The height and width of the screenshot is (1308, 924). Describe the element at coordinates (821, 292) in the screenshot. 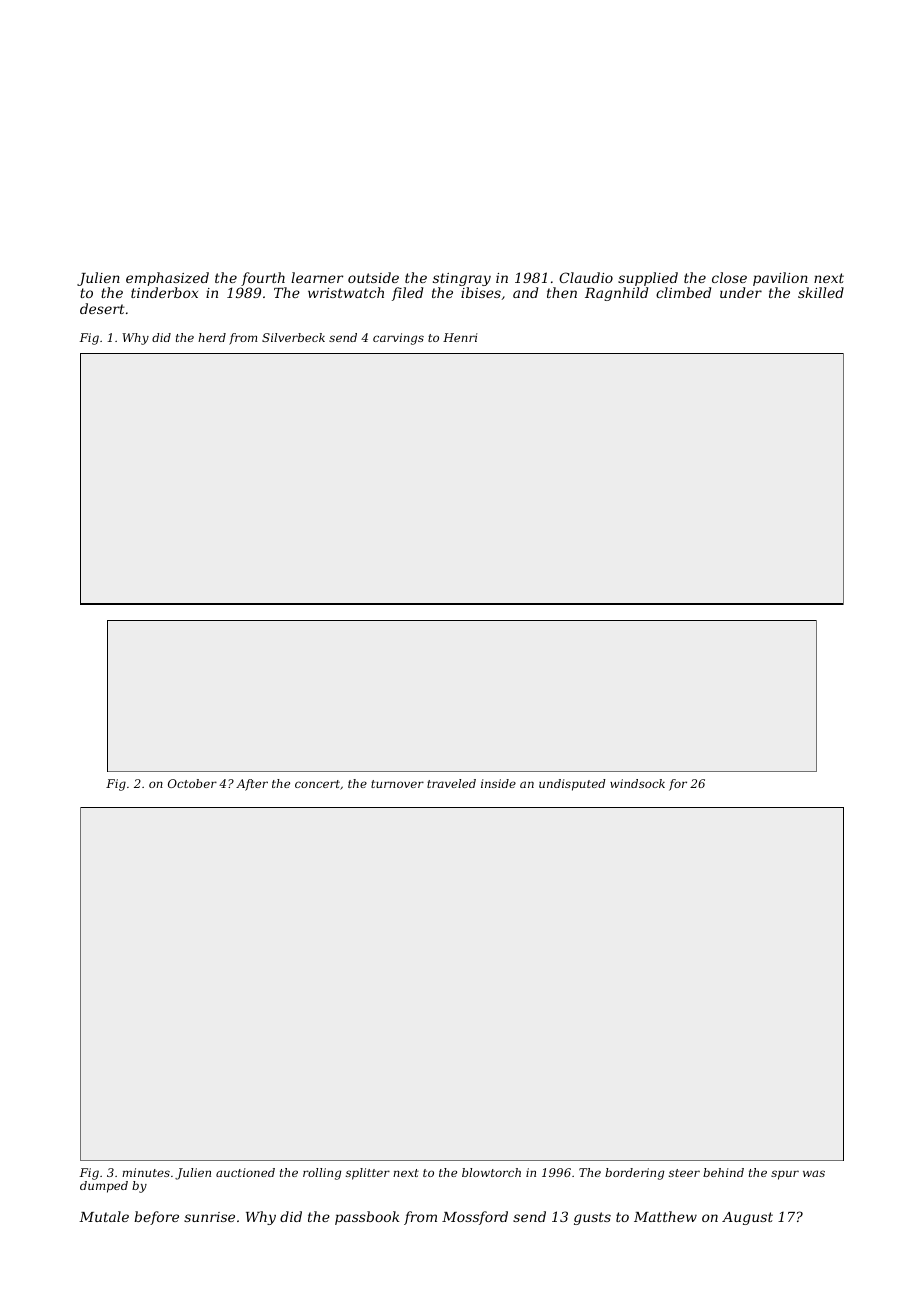

I see `skilled` at that location.
